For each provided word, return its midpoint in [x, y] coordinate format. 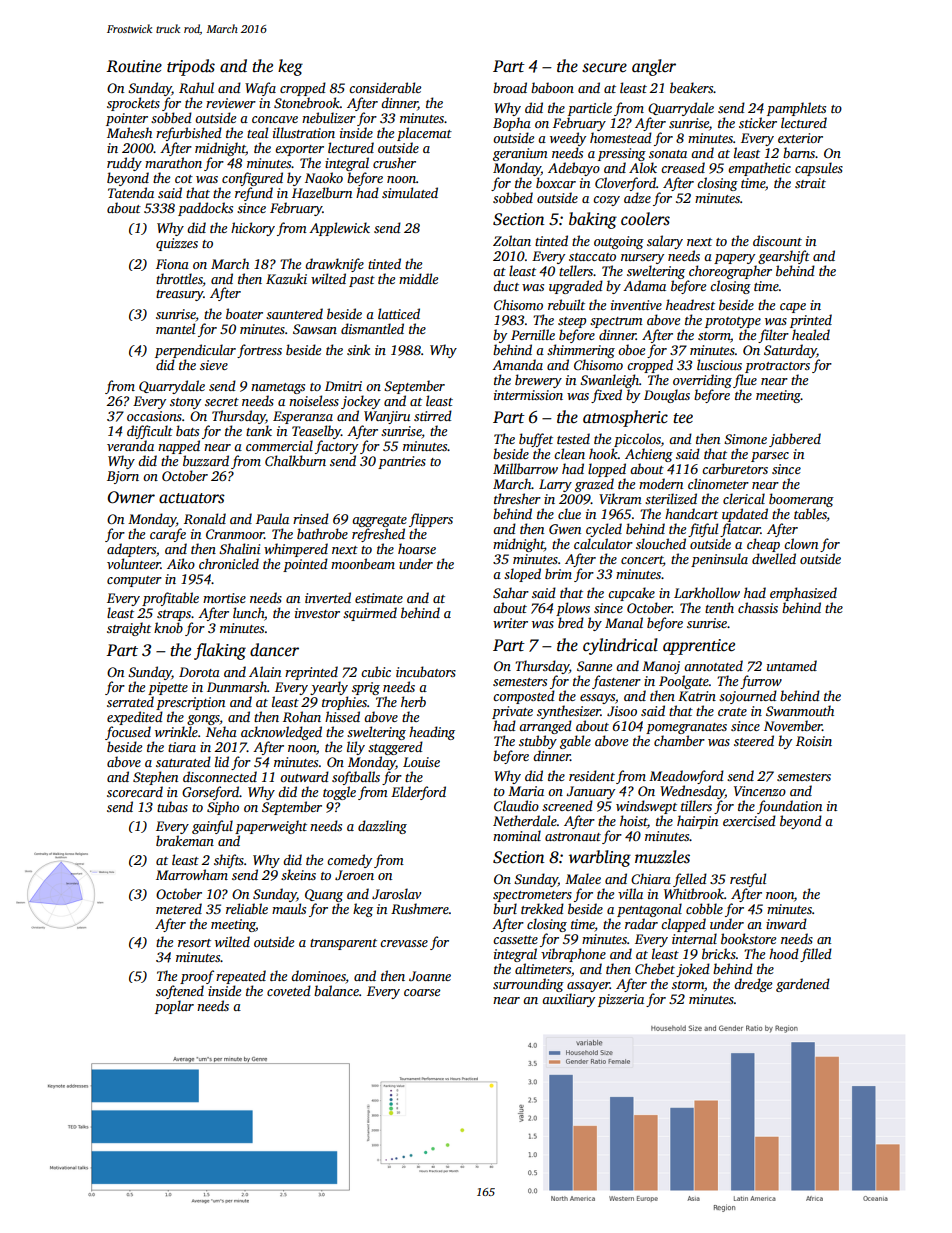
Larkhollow [707, 592]
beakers [692, 87]
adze [637, 197]
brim [558, 573]
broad [510, 87]
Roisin [814, 741]
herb [413, 701]
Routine [134, 66]
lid [222, 761]
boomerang [801, 500]
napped [179, 447]
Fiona [172, 264]
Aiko [181, 563]
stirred [433, 415]
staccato [592, 257]
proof [197, 977]
